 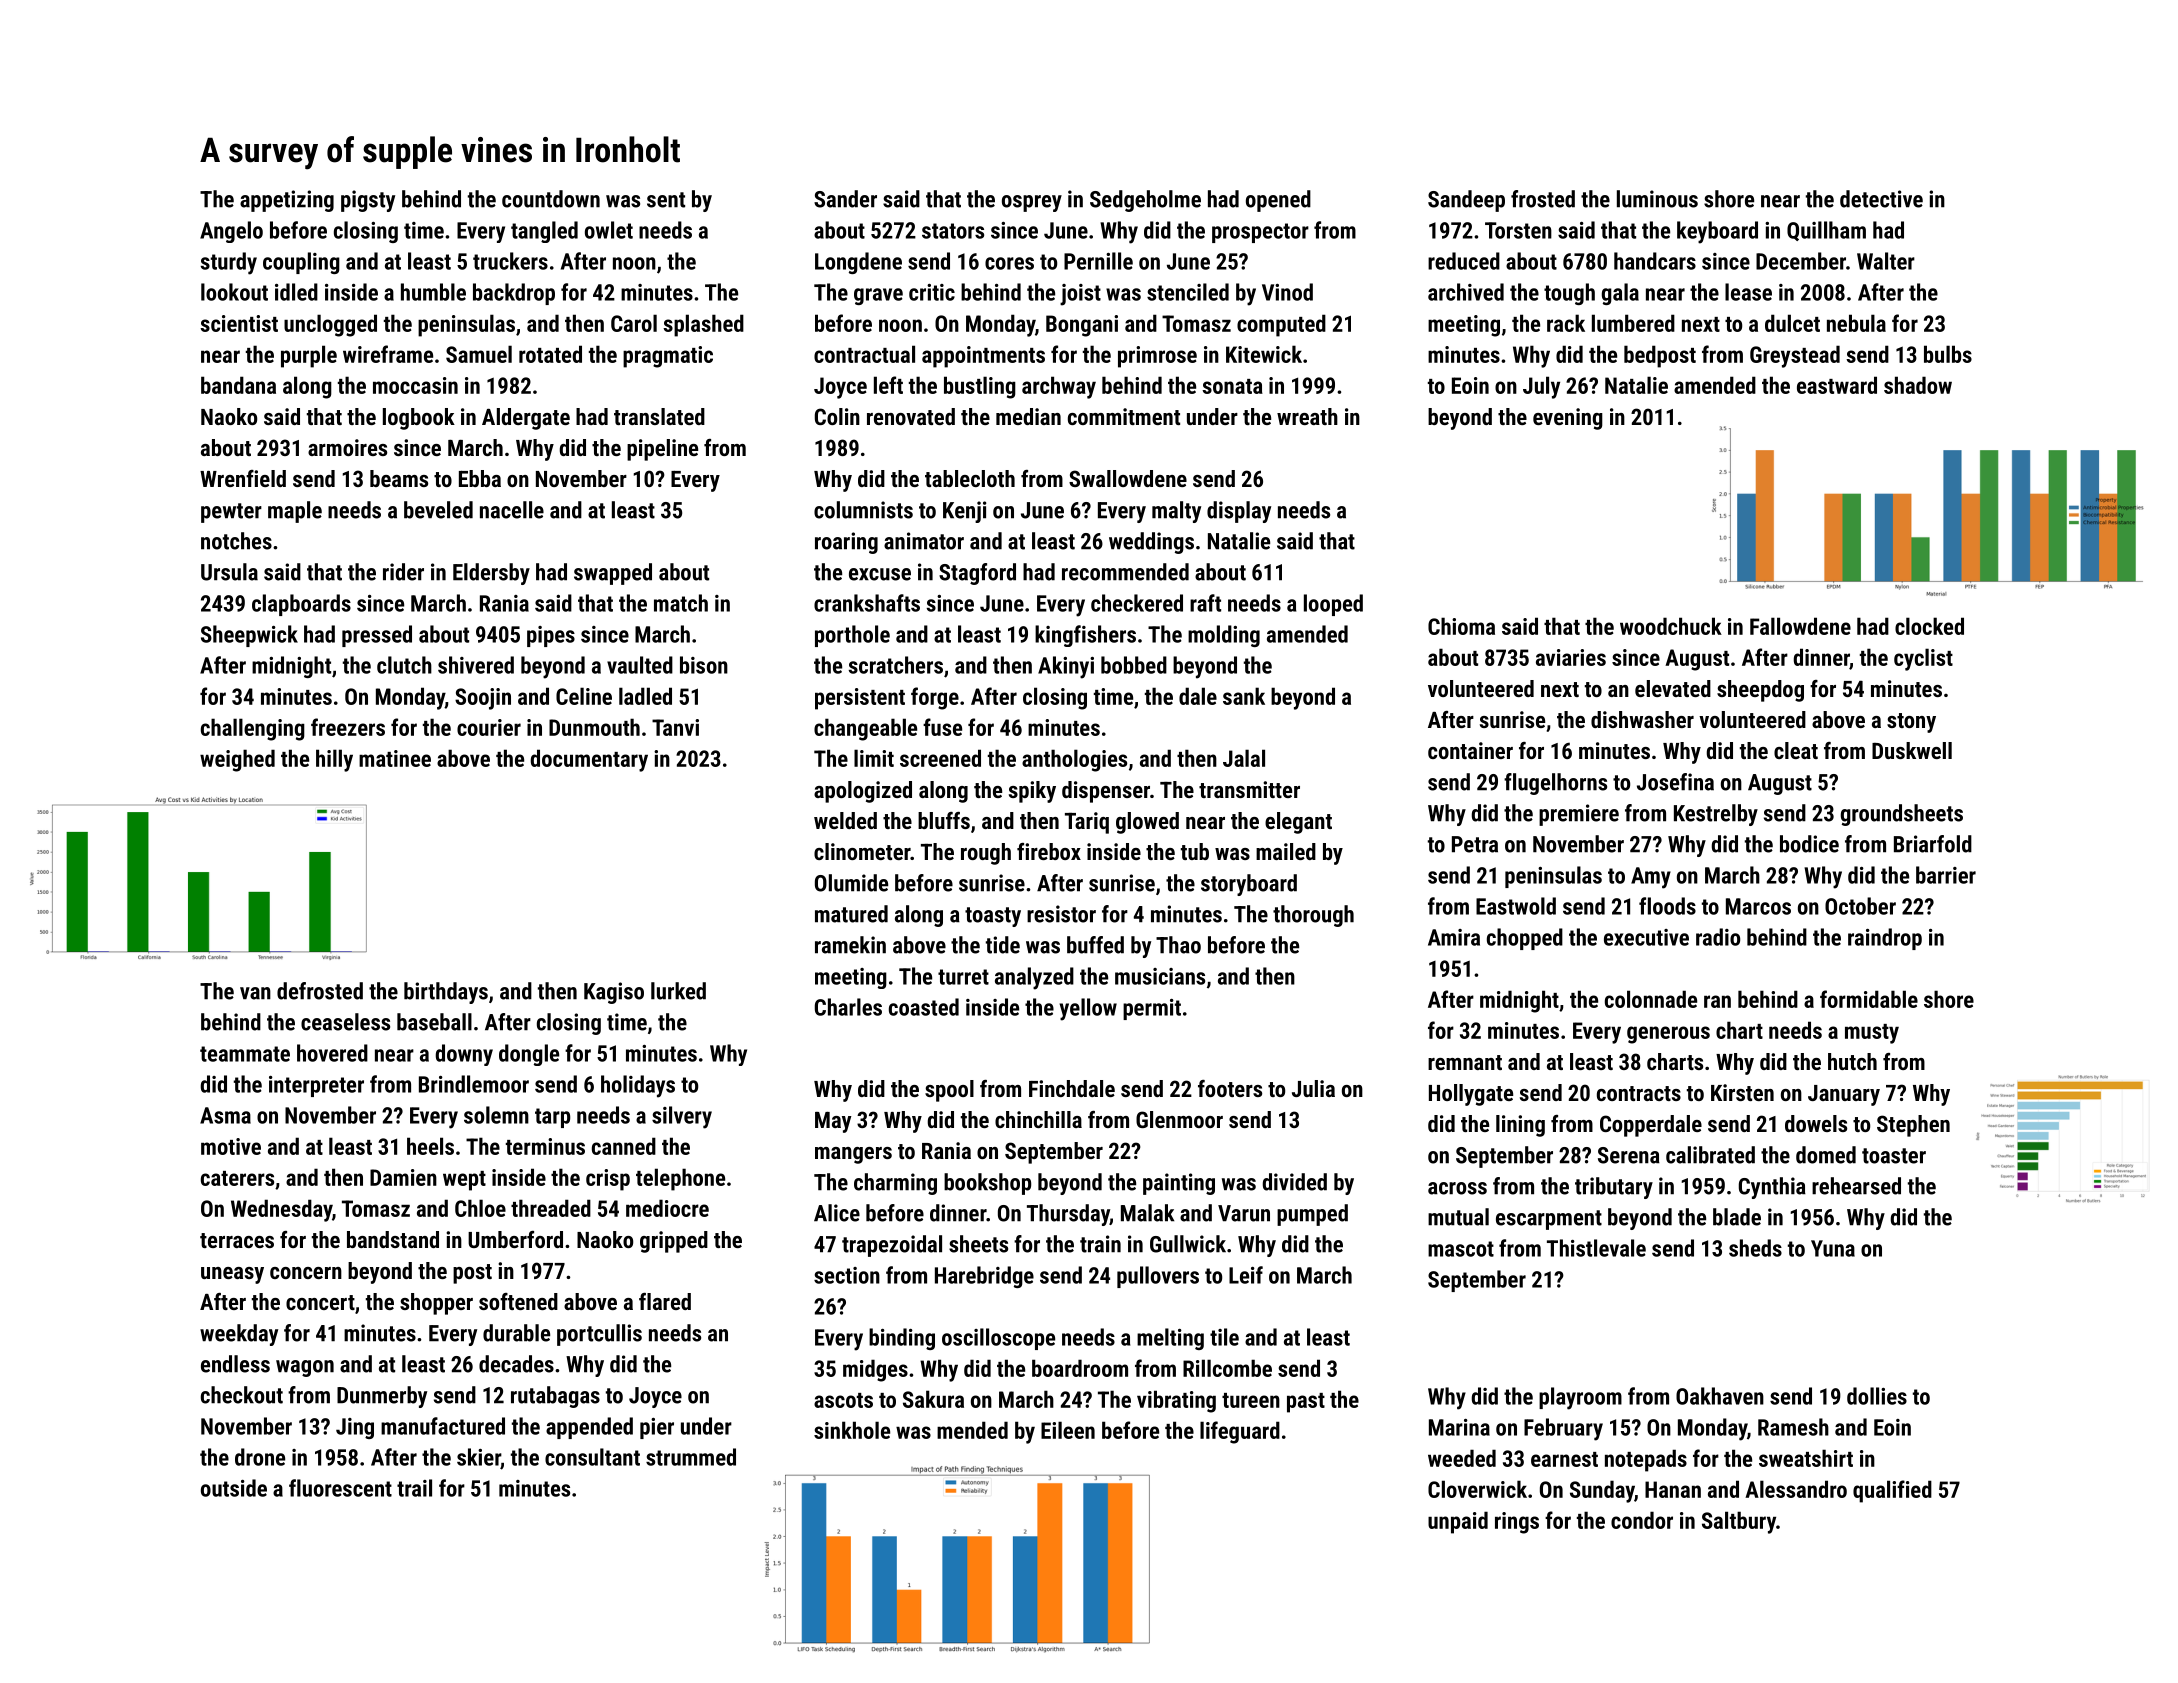 What do you see at coordinates (234, 1488) in the screenshot?
I see `outside` at bounding box center [234, 1488].
